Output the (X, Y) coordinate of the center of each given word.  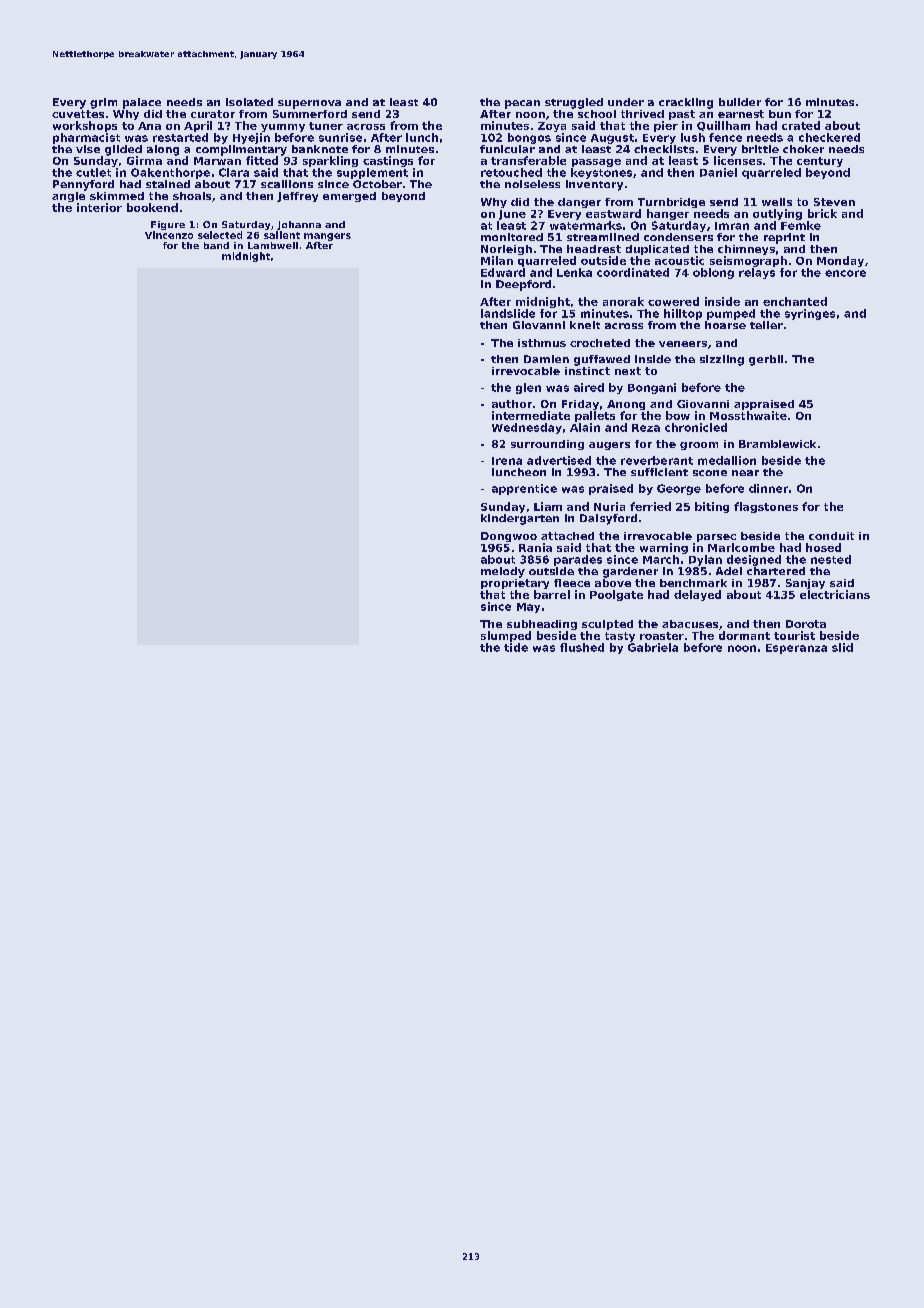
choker (803, 149)
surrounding (547, 445)
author (512, 404)
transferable (528, 160)
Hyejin (251, 138)
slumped (506, 636)
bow (678, 415)
